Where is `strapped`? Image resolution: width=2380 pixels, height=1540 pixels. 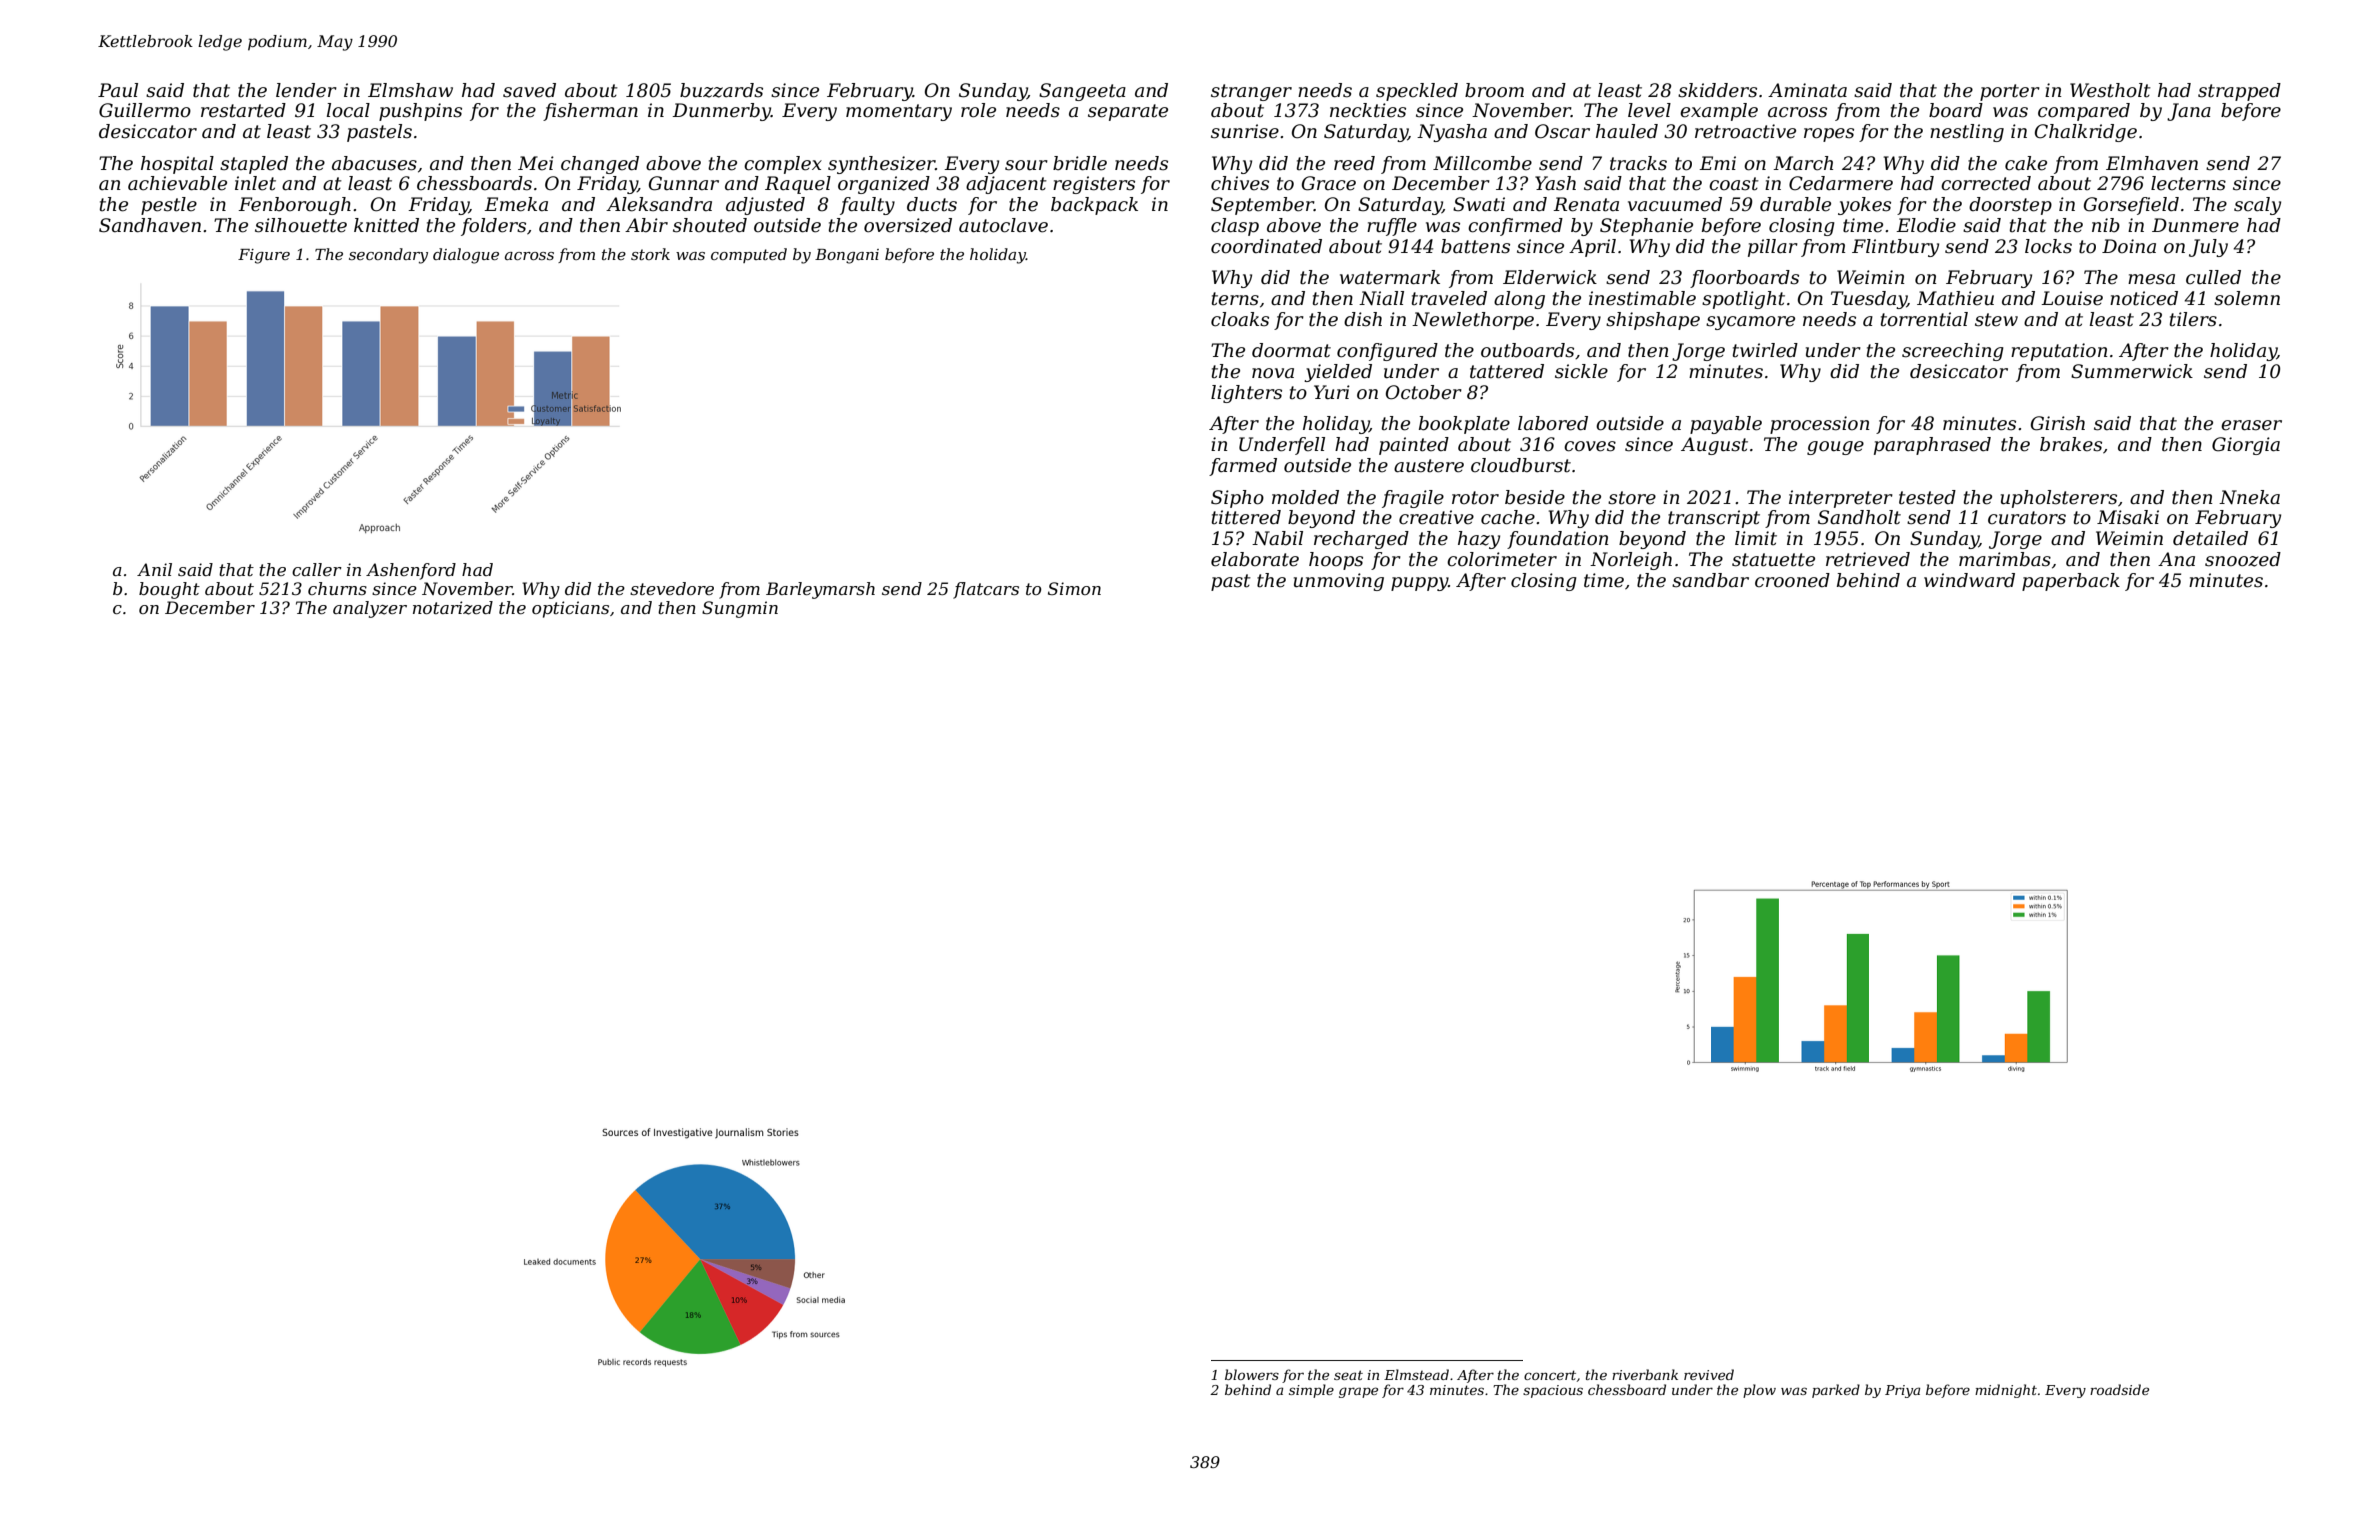 strapped is located at coordinates (2239, 92).
